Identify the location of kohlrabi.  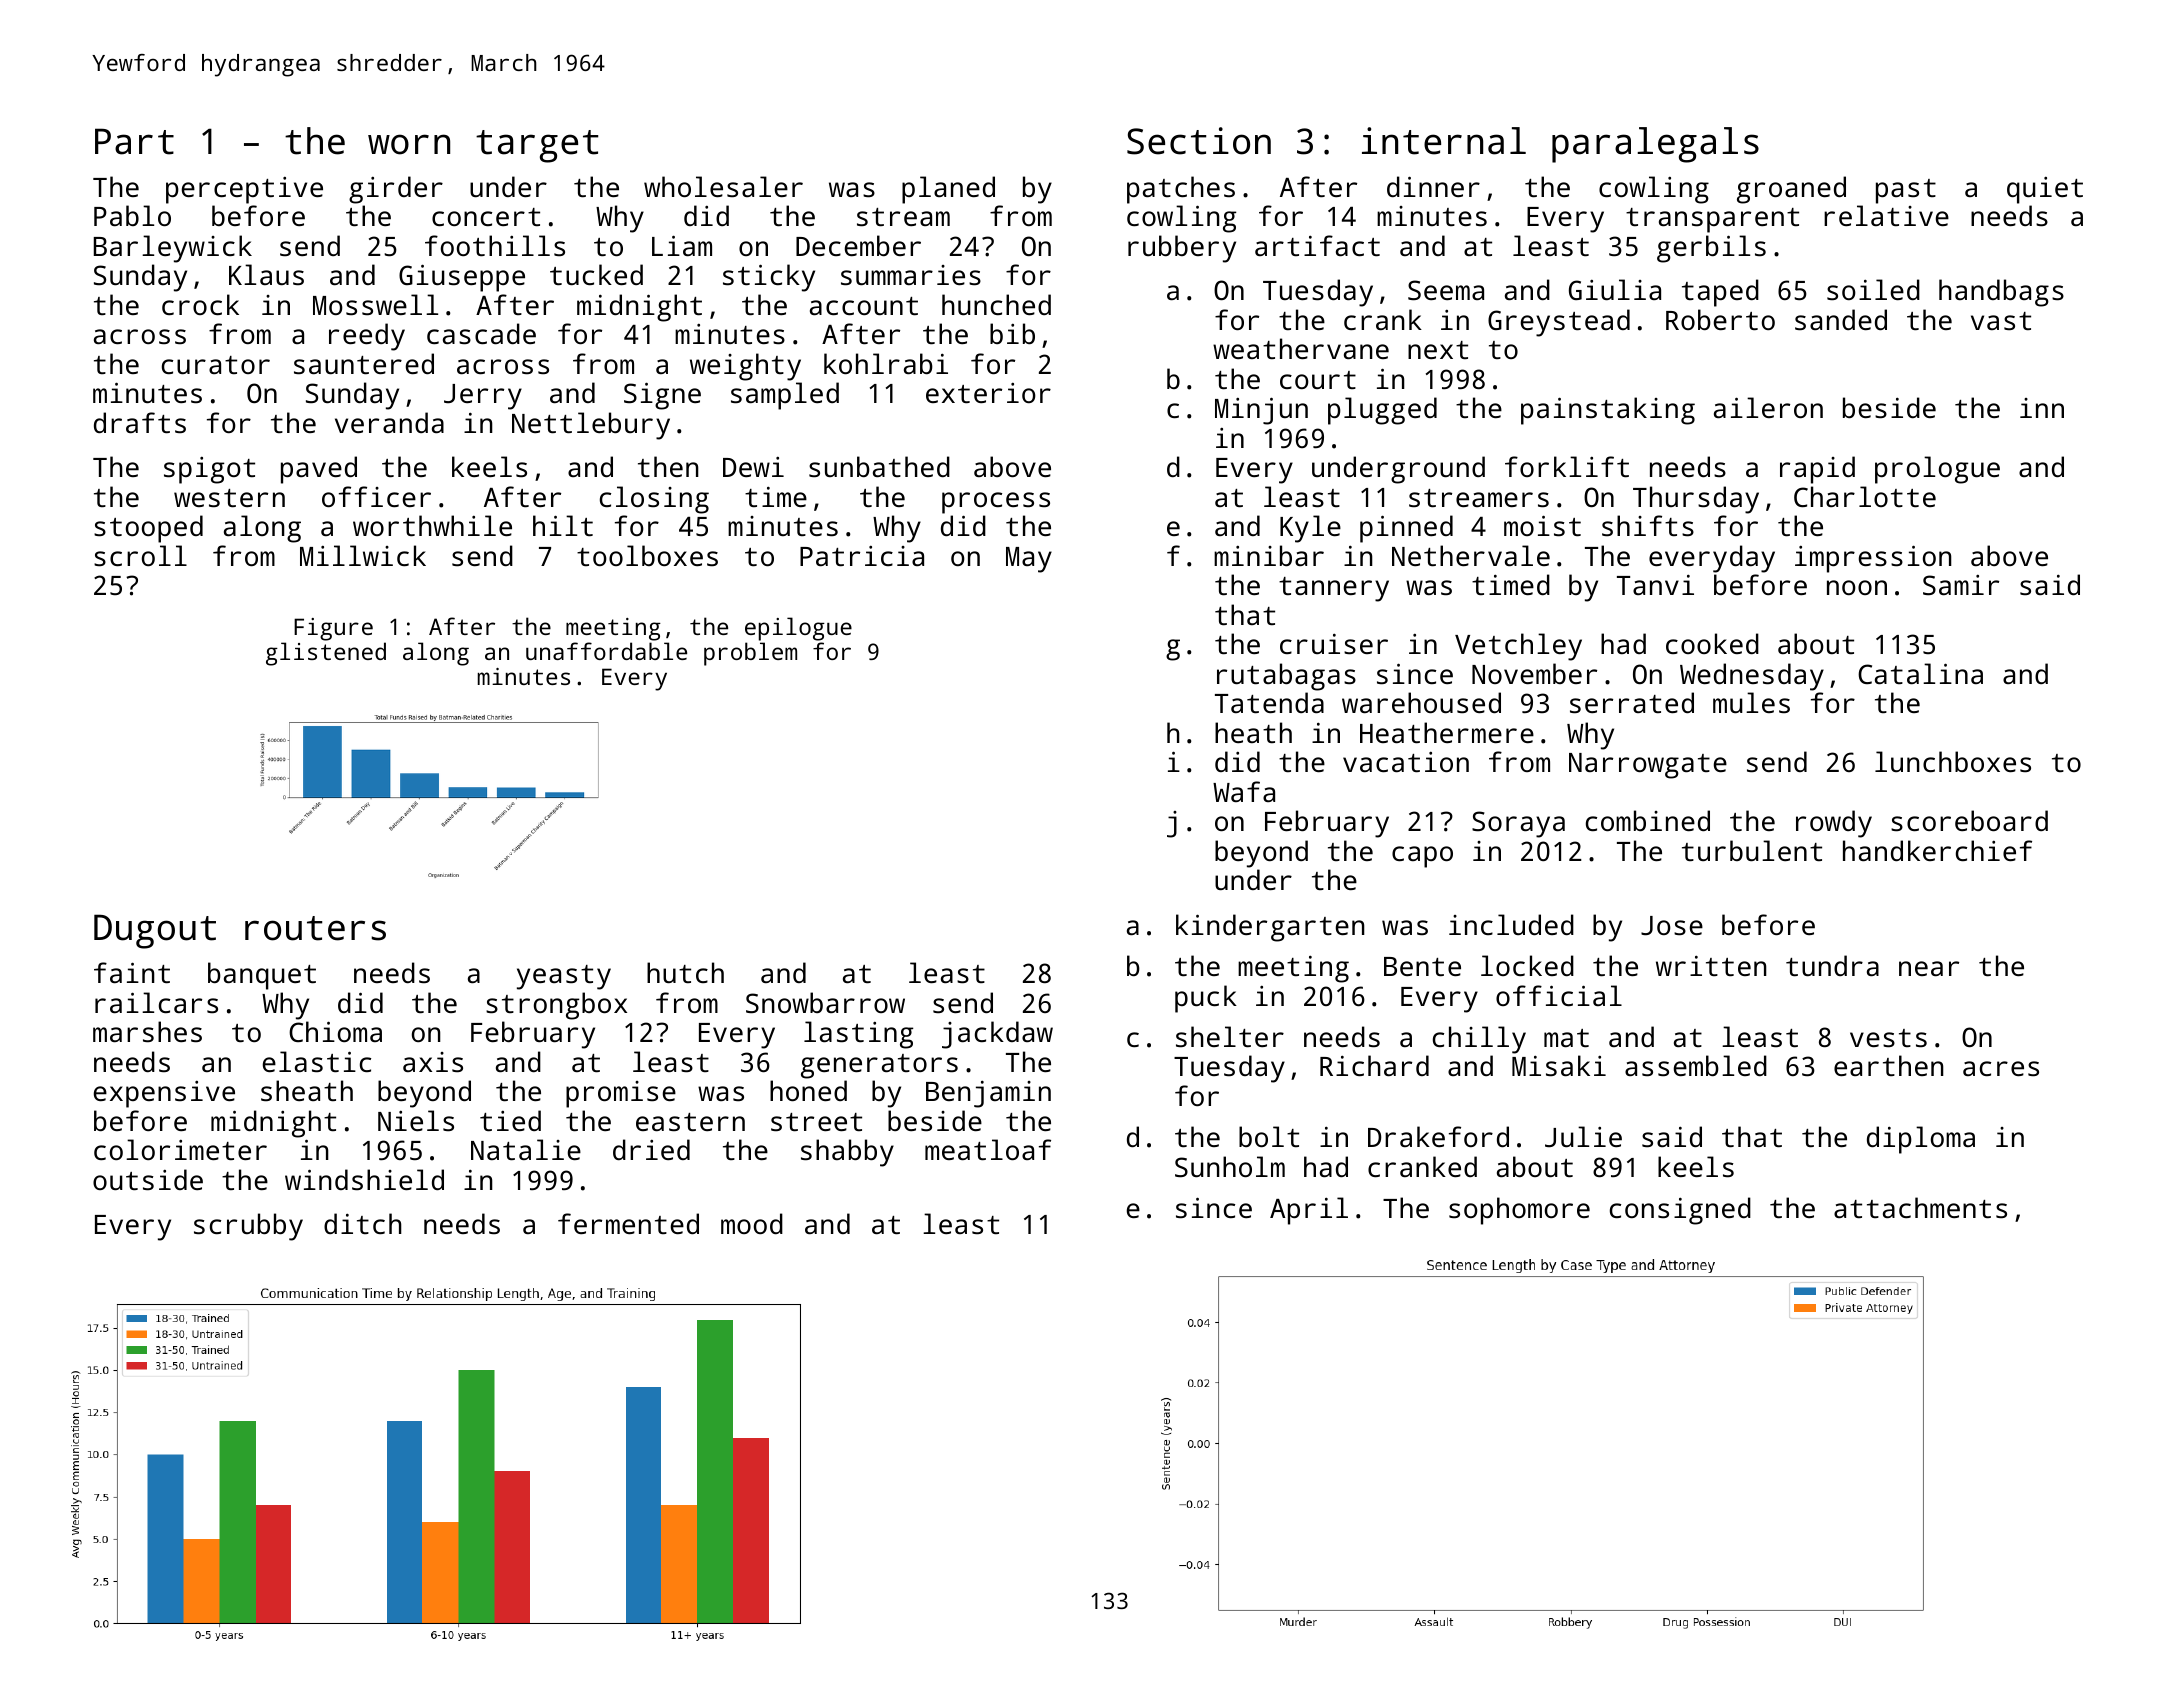
(886, 363).
